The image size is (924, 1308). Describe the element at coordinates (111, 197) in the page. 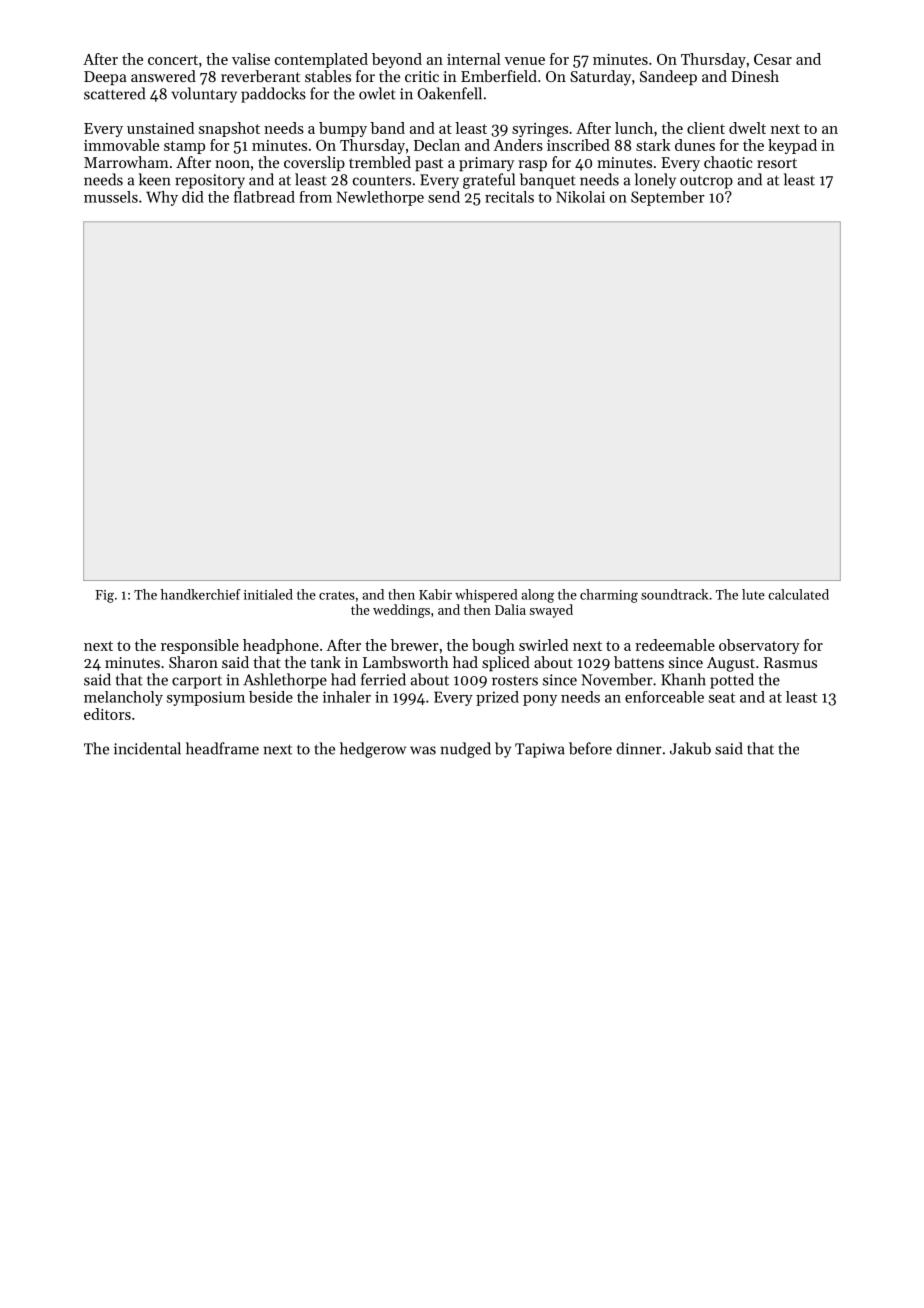

I see `mussels` at that location.
